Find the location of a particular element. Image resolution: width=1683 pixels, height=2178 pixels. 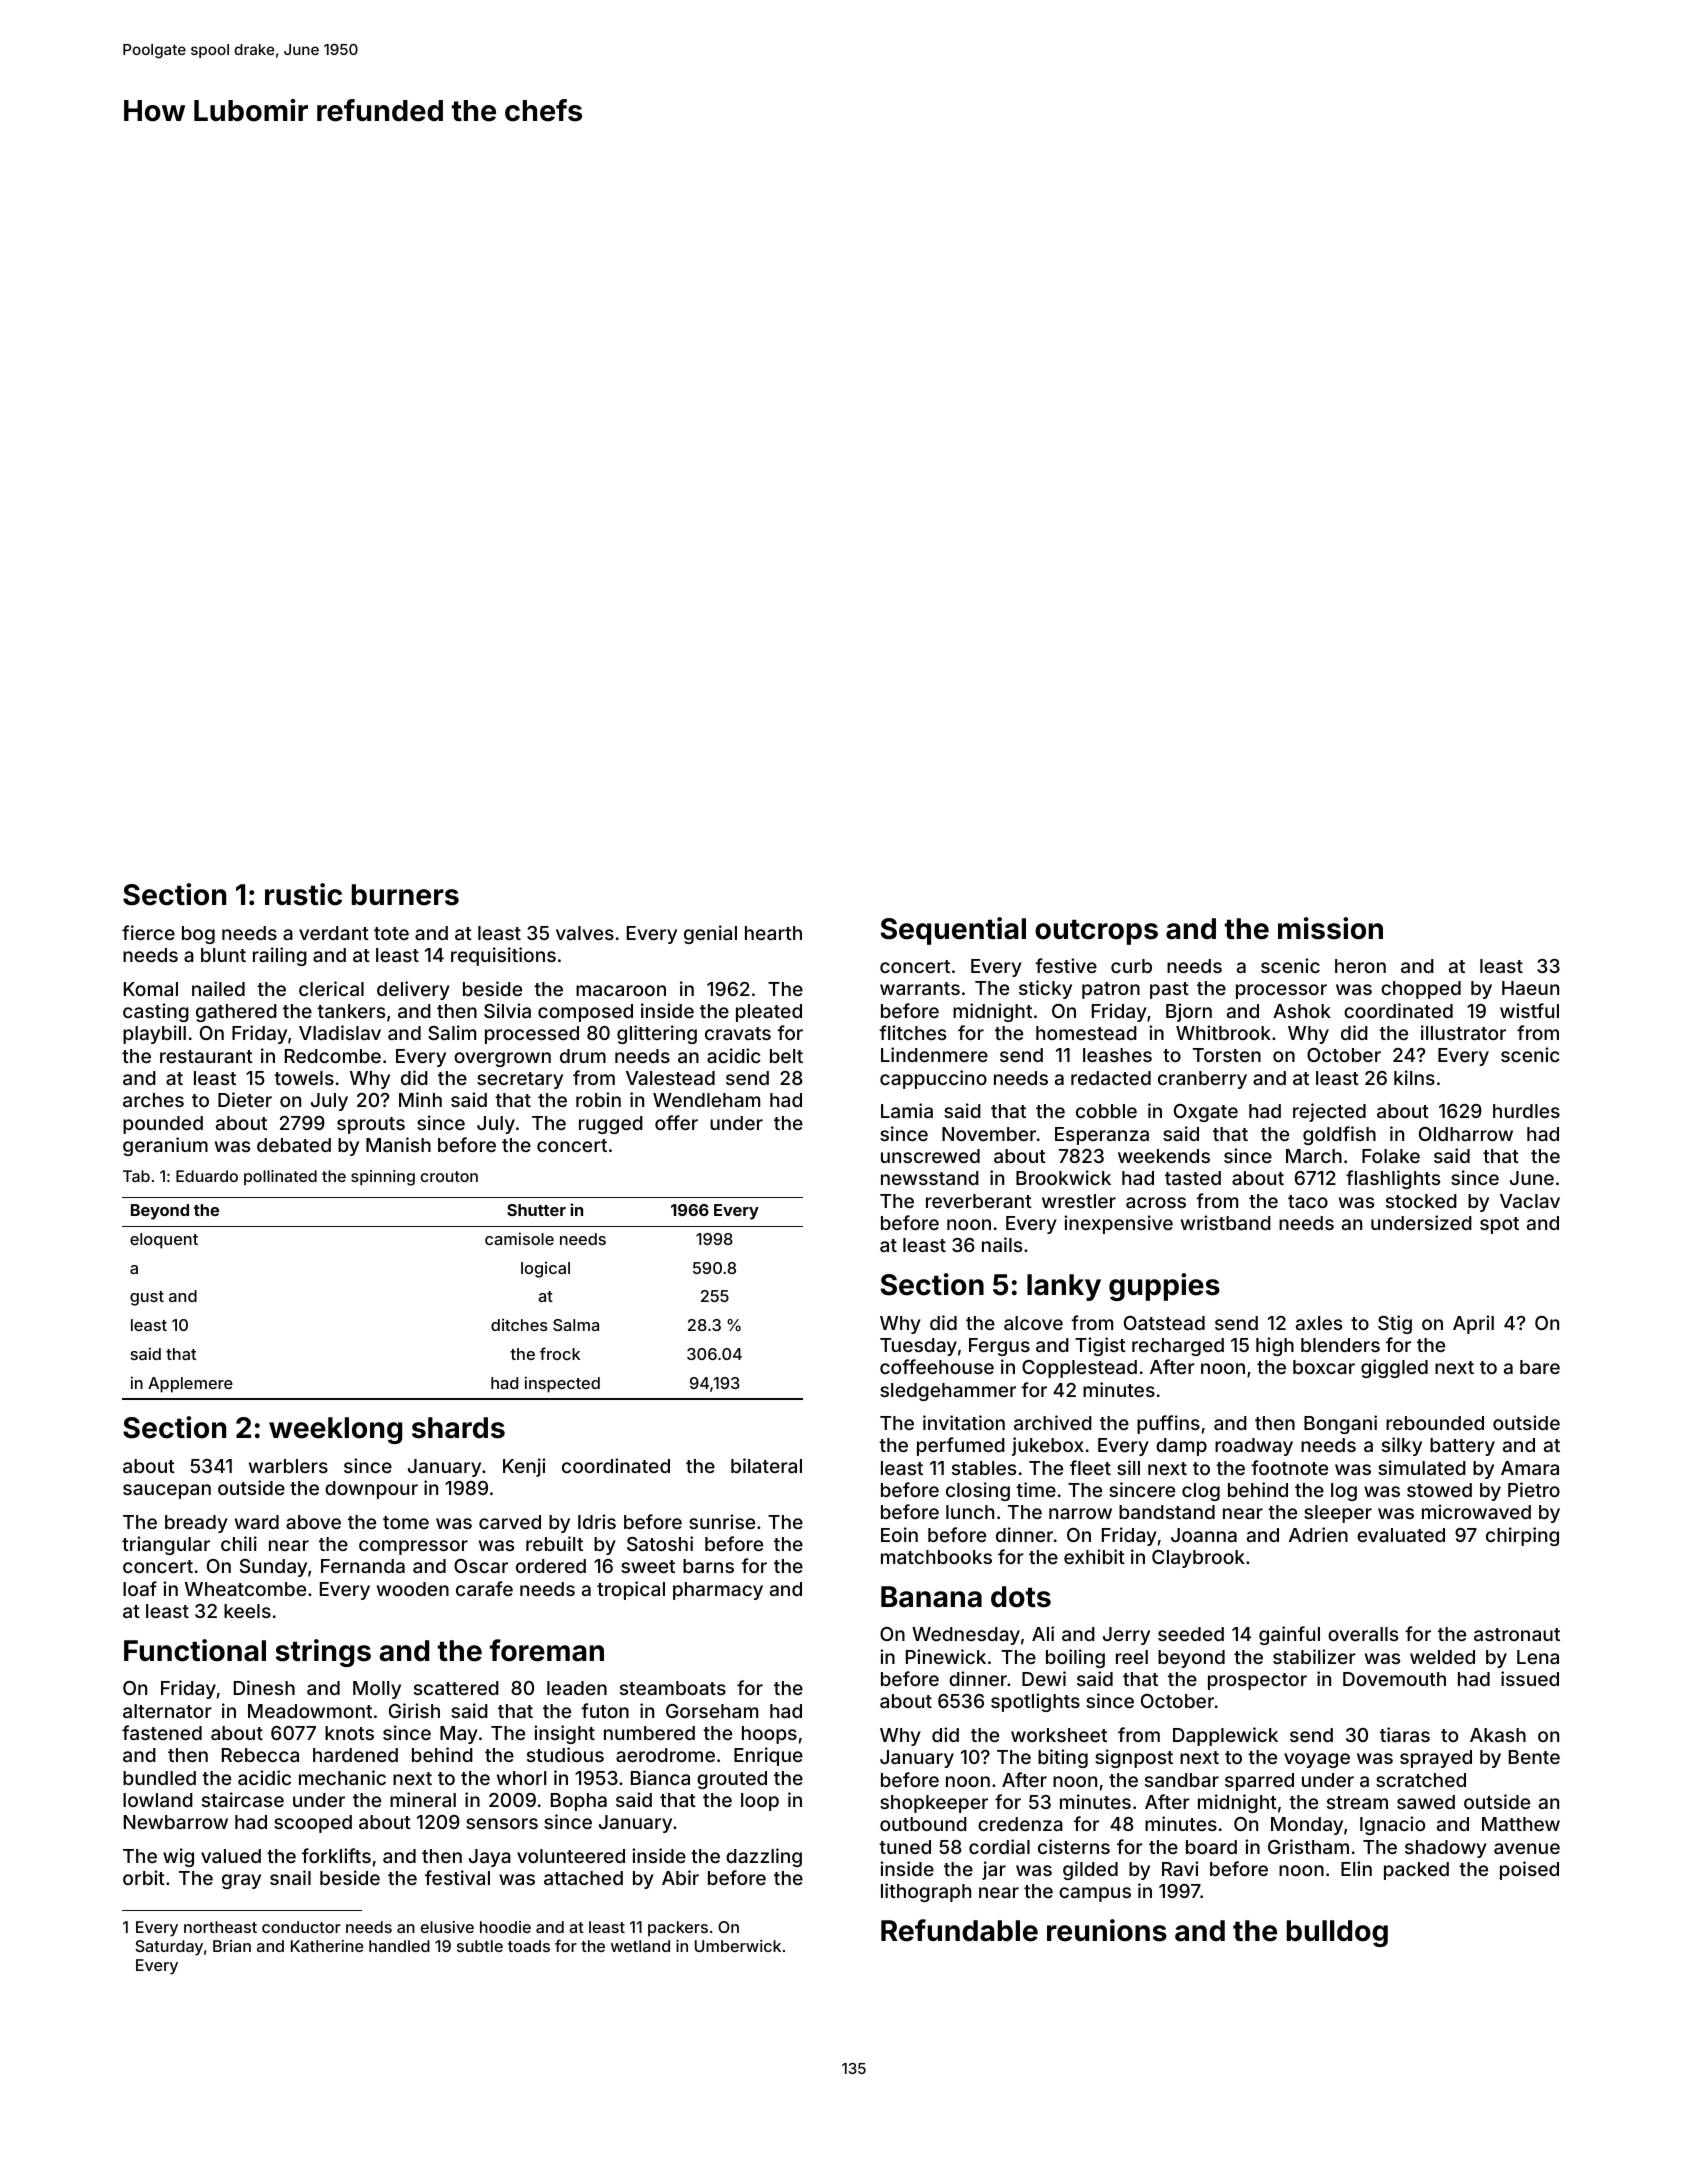

bog is located at coordinates (198, 935).
